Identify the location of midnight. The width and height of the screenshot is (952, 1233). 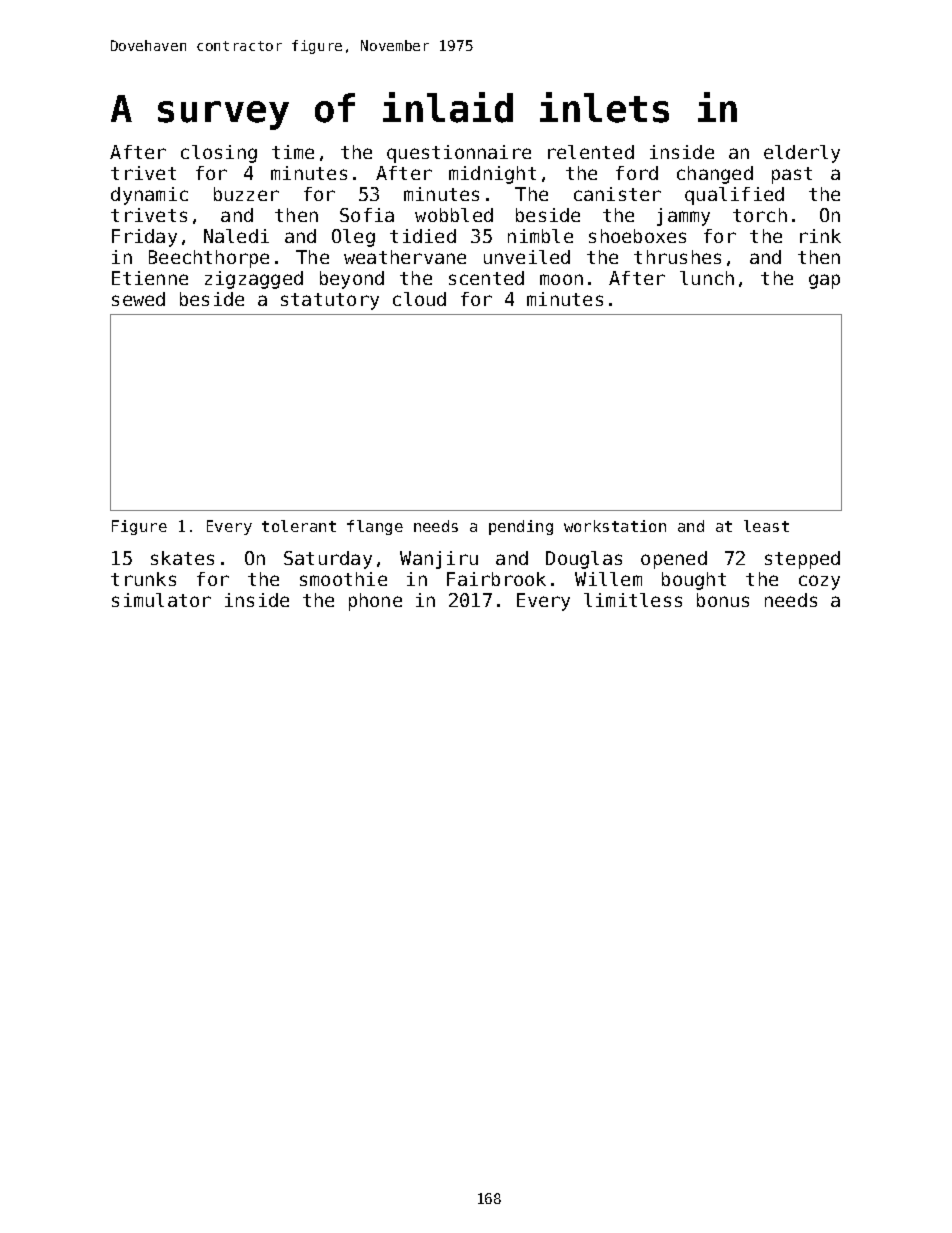
(492, 175).
